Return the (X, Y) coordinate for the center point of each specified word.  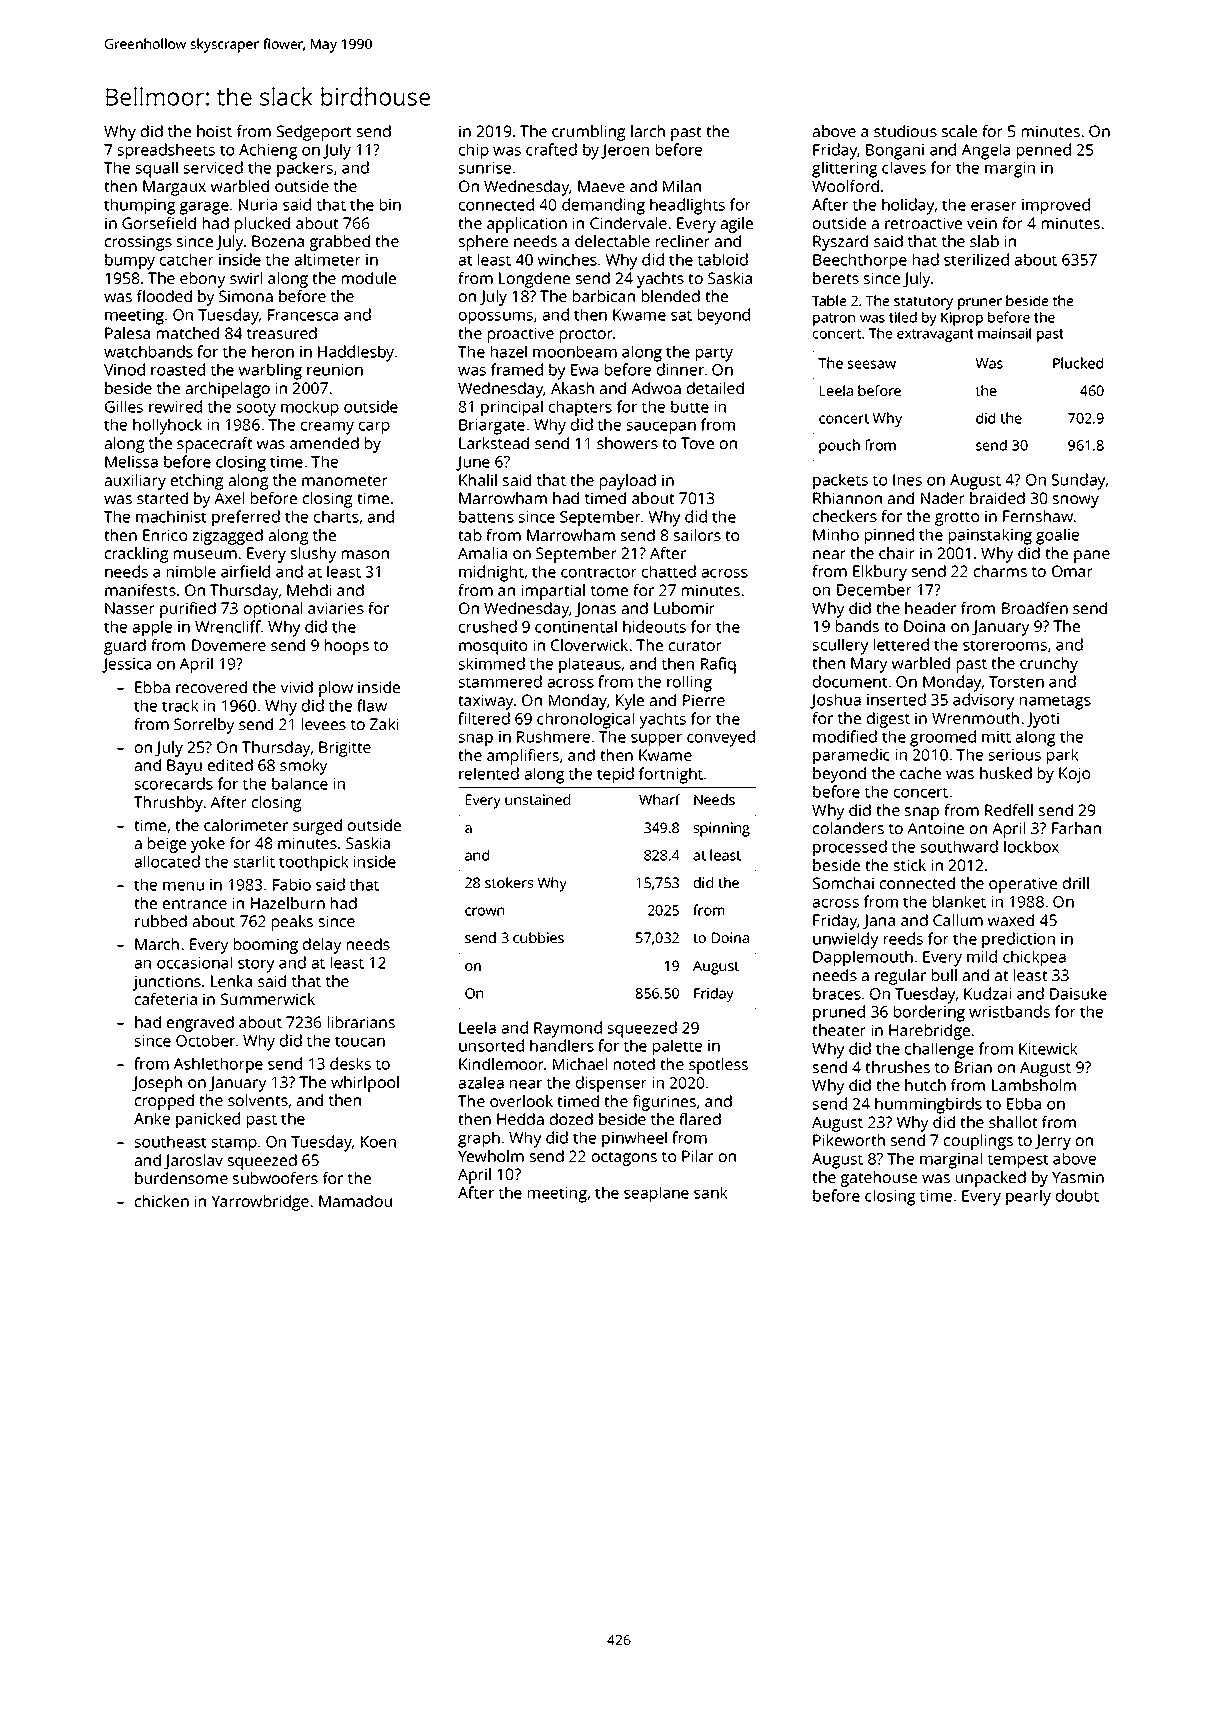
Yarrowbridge (260, 1203)
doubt (1077, 1195)
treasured (282, 333)
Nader (943, 498)
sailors (697, 535)
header (930, 608)
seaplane (656, 1194)
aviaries (336, 608)
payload (628, 482)
